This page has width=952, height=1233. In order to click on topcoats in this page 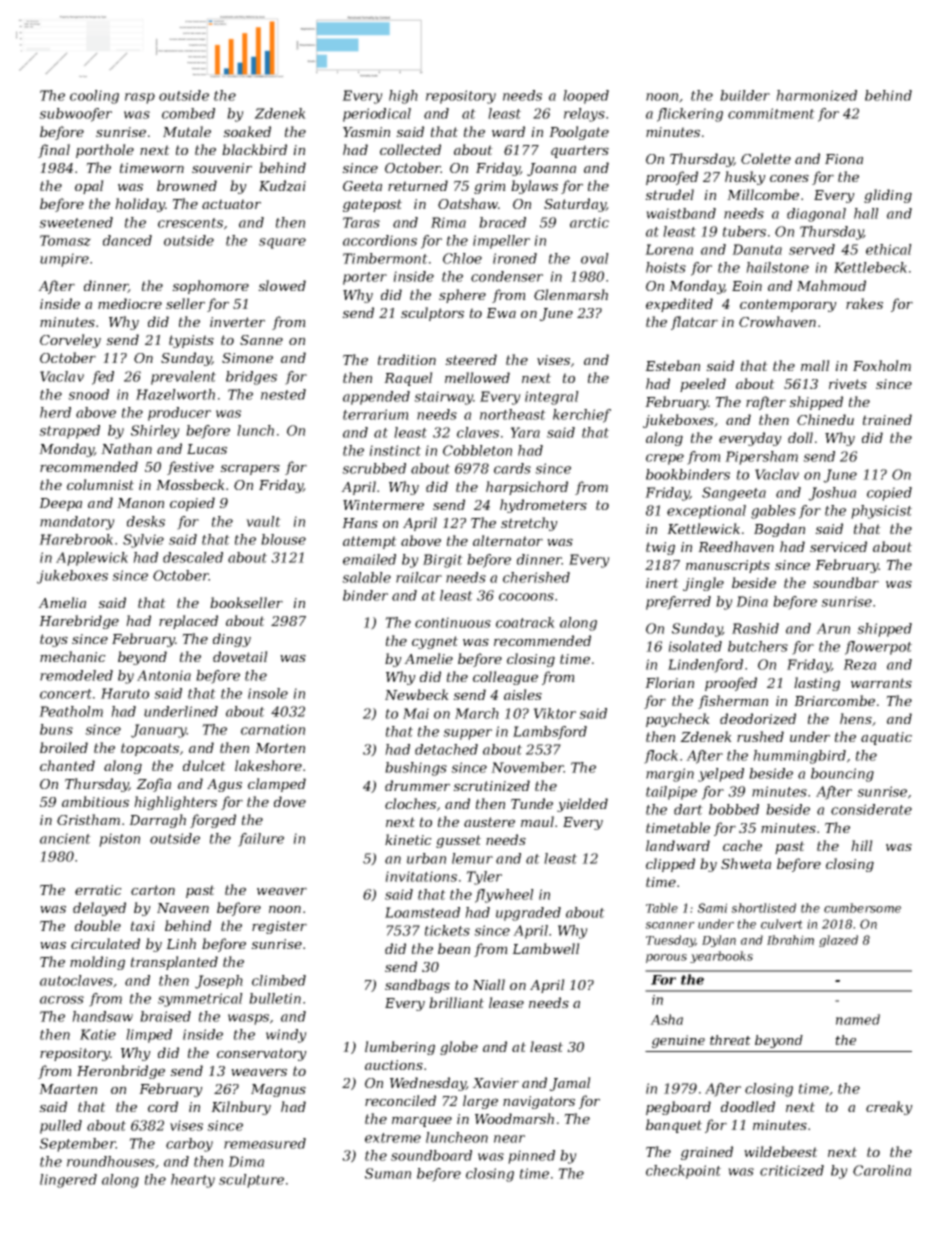, I will do `click(150, 749)`.
